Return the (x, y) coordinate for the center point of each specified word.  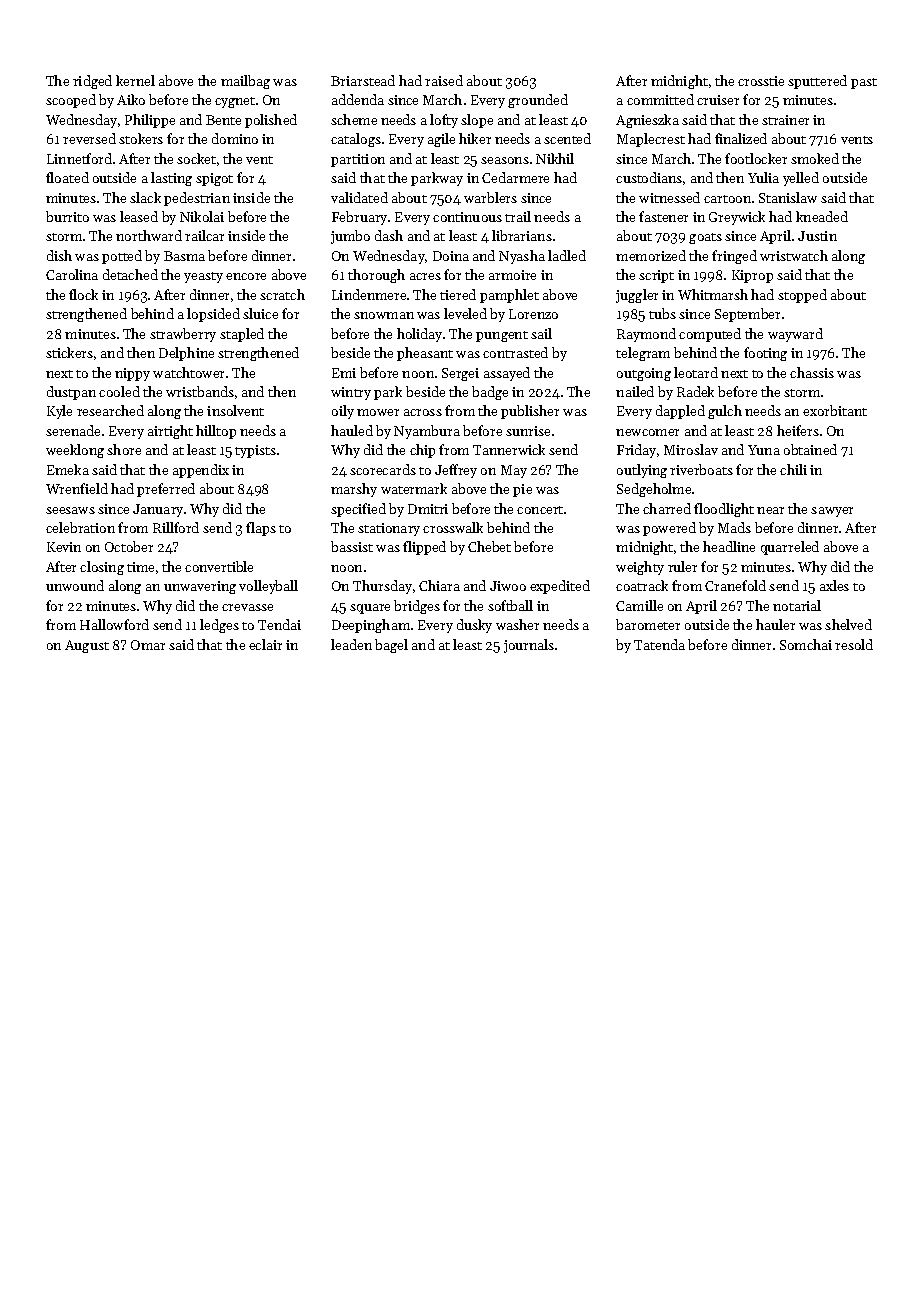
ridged (92, 82)
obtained (810, 449)
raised (444, 80)
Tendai (279, 624)
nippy (132, 374)
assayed (507, 374)
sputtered (817, 82)
